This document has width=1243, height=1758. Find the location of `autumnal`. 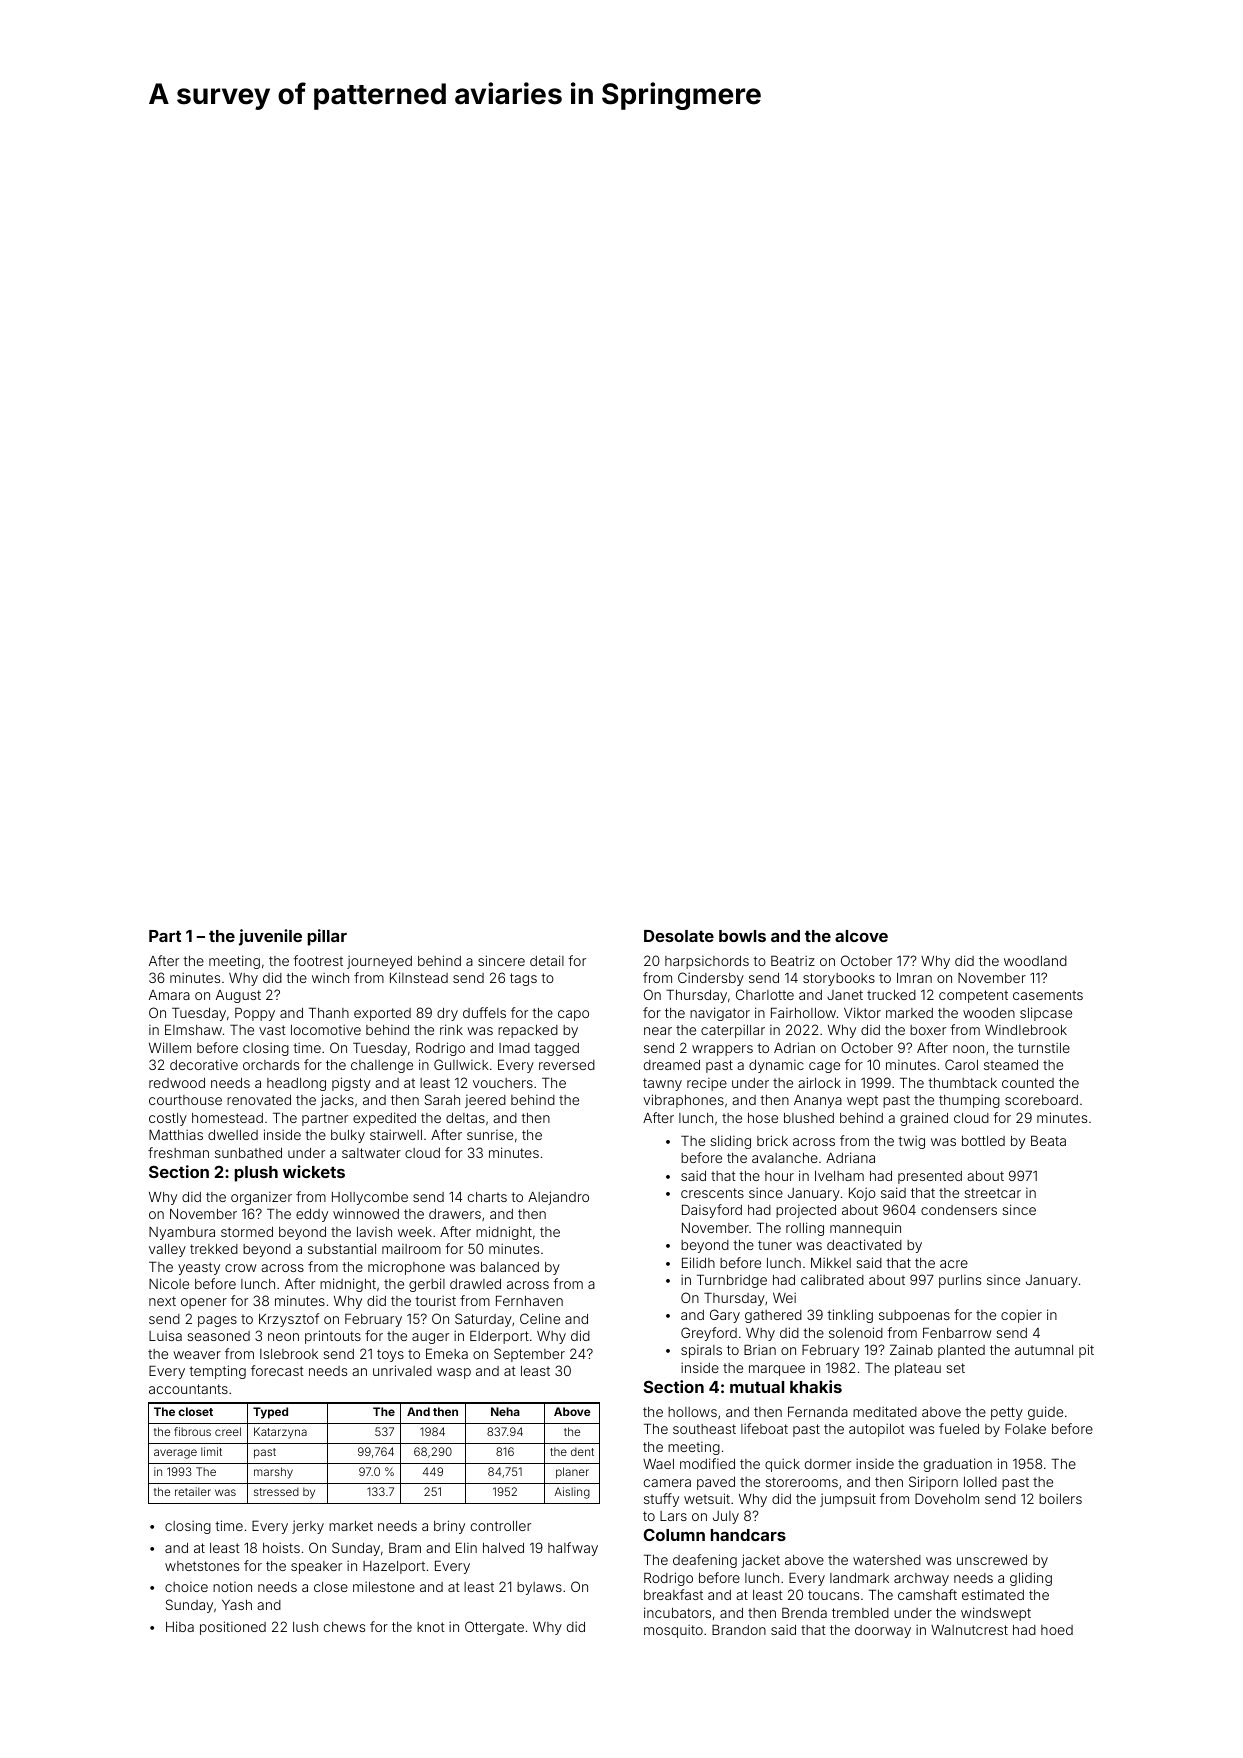

autumnal is located at coordinates (1044, 1350).
